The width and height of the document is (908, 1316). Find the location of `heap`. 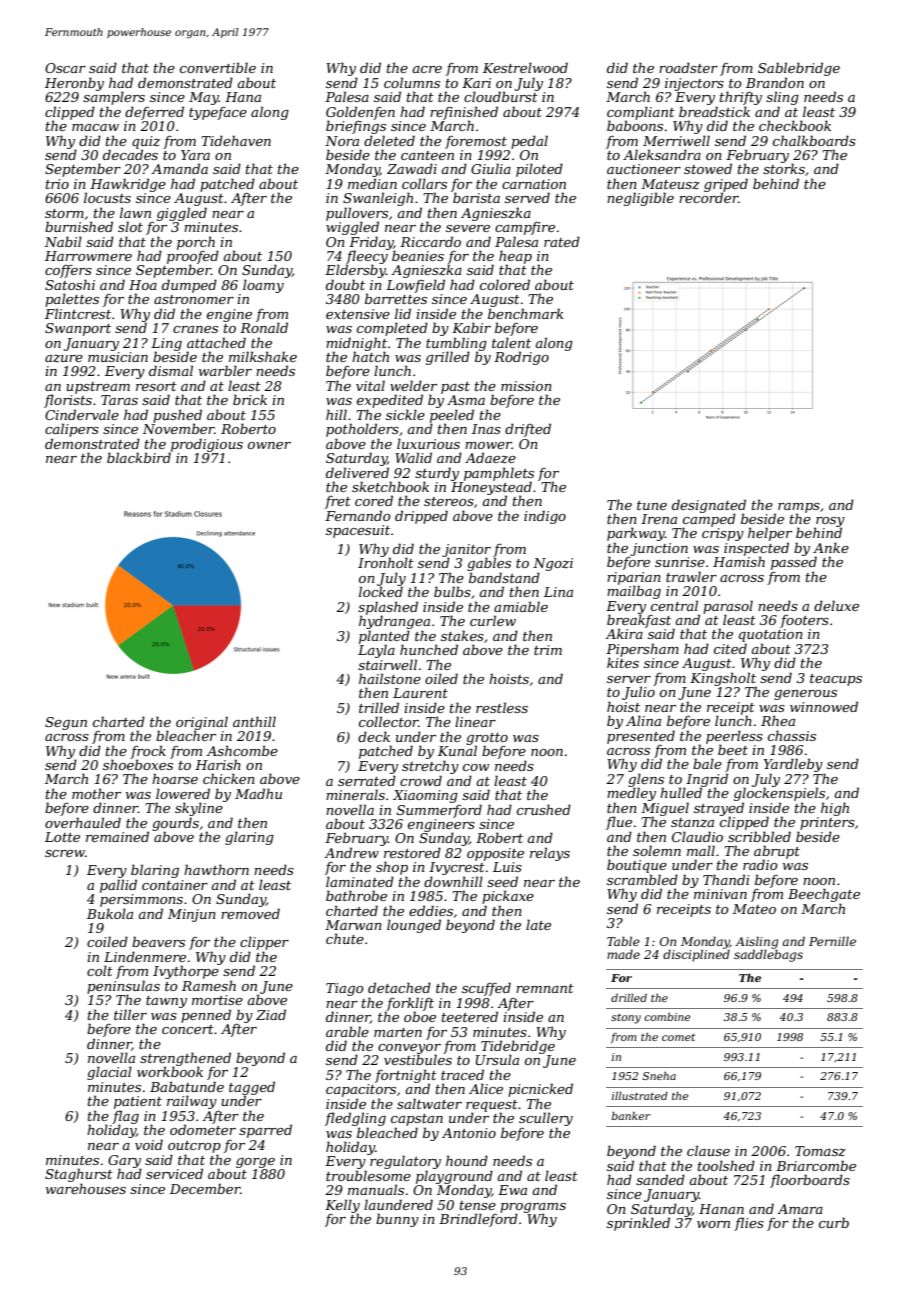

heap is located at coordinates (515, 257).
